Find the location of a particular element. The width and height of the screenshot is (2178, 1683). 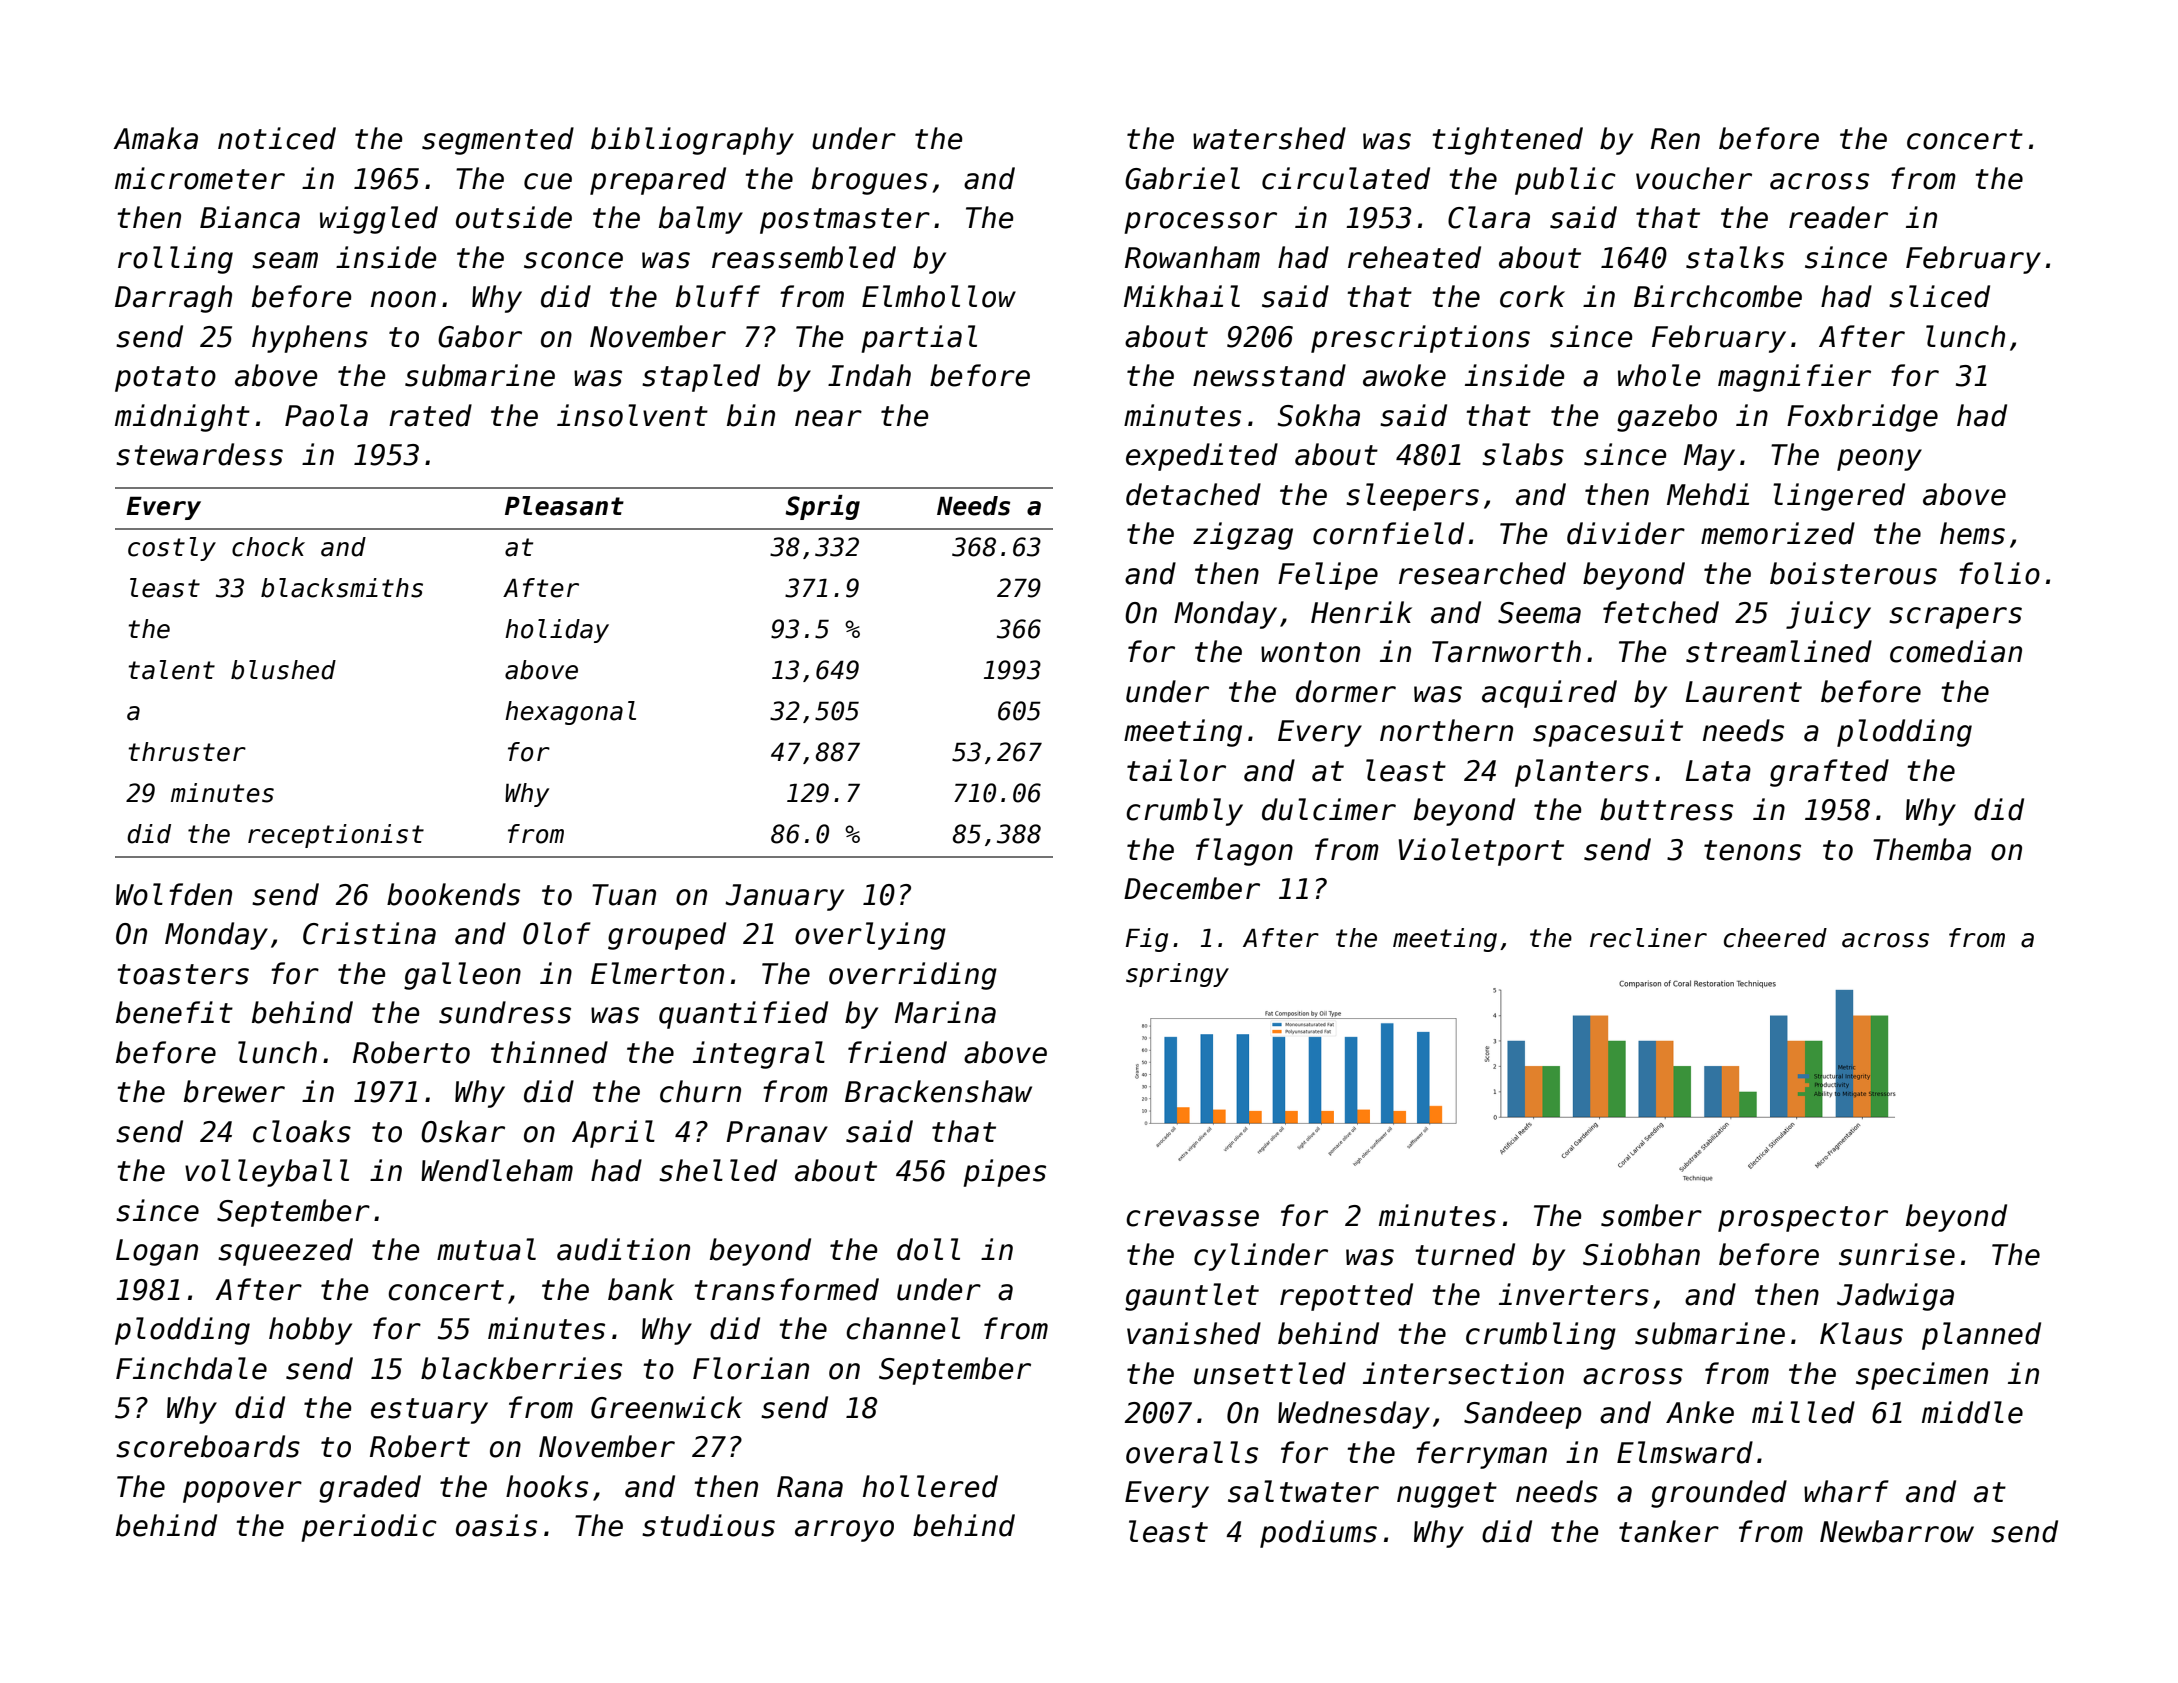

crumbly is located at coordinates (1184, 812).
